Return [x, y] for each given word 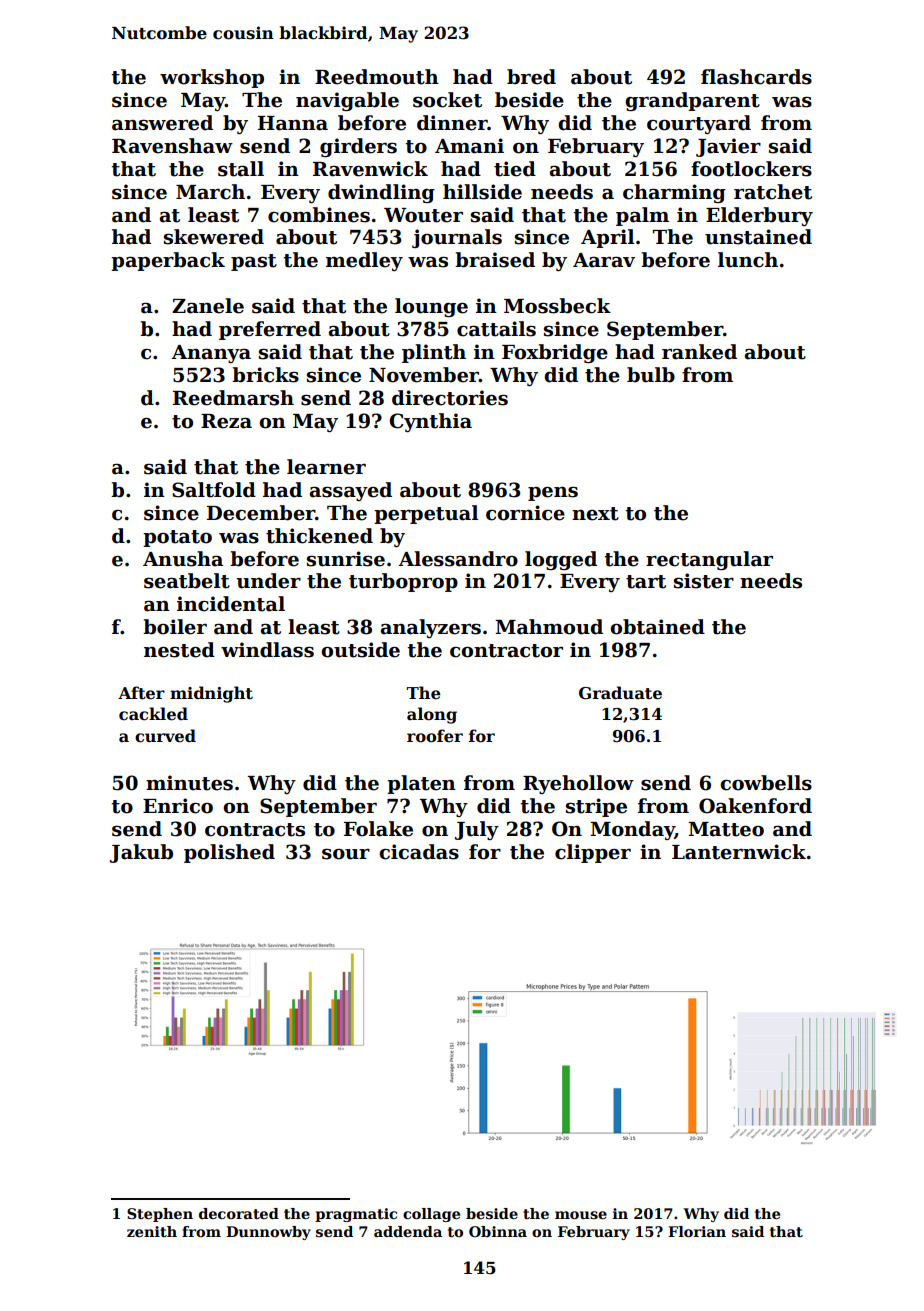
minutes [189, 783]
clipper [593, 853]
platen [421, 784]
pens [553, 494]
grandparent [692, 101]
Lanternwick [739, 852]
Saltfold [214, 490]
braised [495, 260]
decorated [239, 1213]
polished [229, 853]
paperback [168, 261]
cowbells [766, 783]
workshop [212, 78]
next [595, 514]
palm [642, 216]
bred [531, 77]
